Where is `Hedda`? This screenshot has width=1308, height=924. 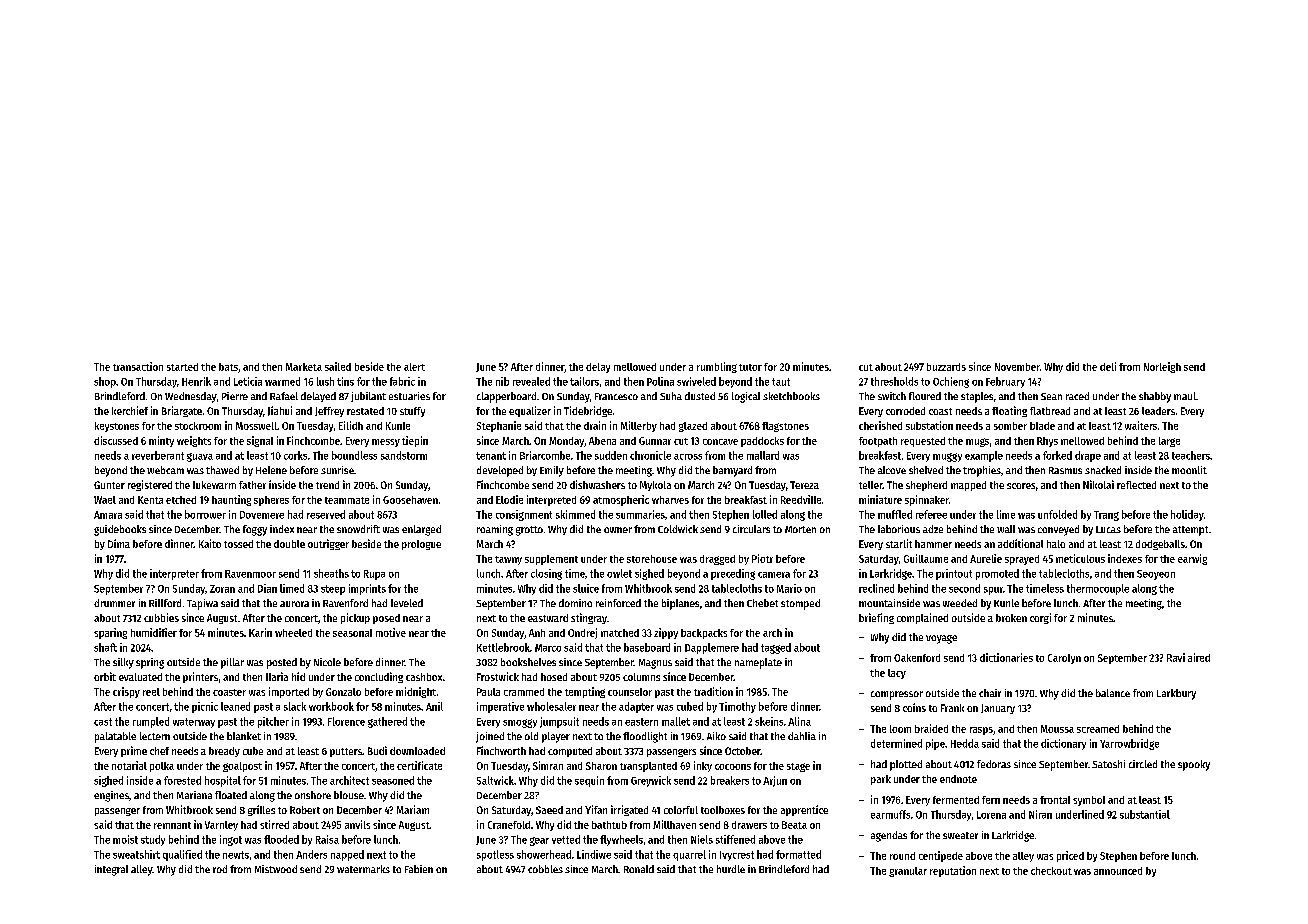 Hedda is located at coordinates (965, 743).
